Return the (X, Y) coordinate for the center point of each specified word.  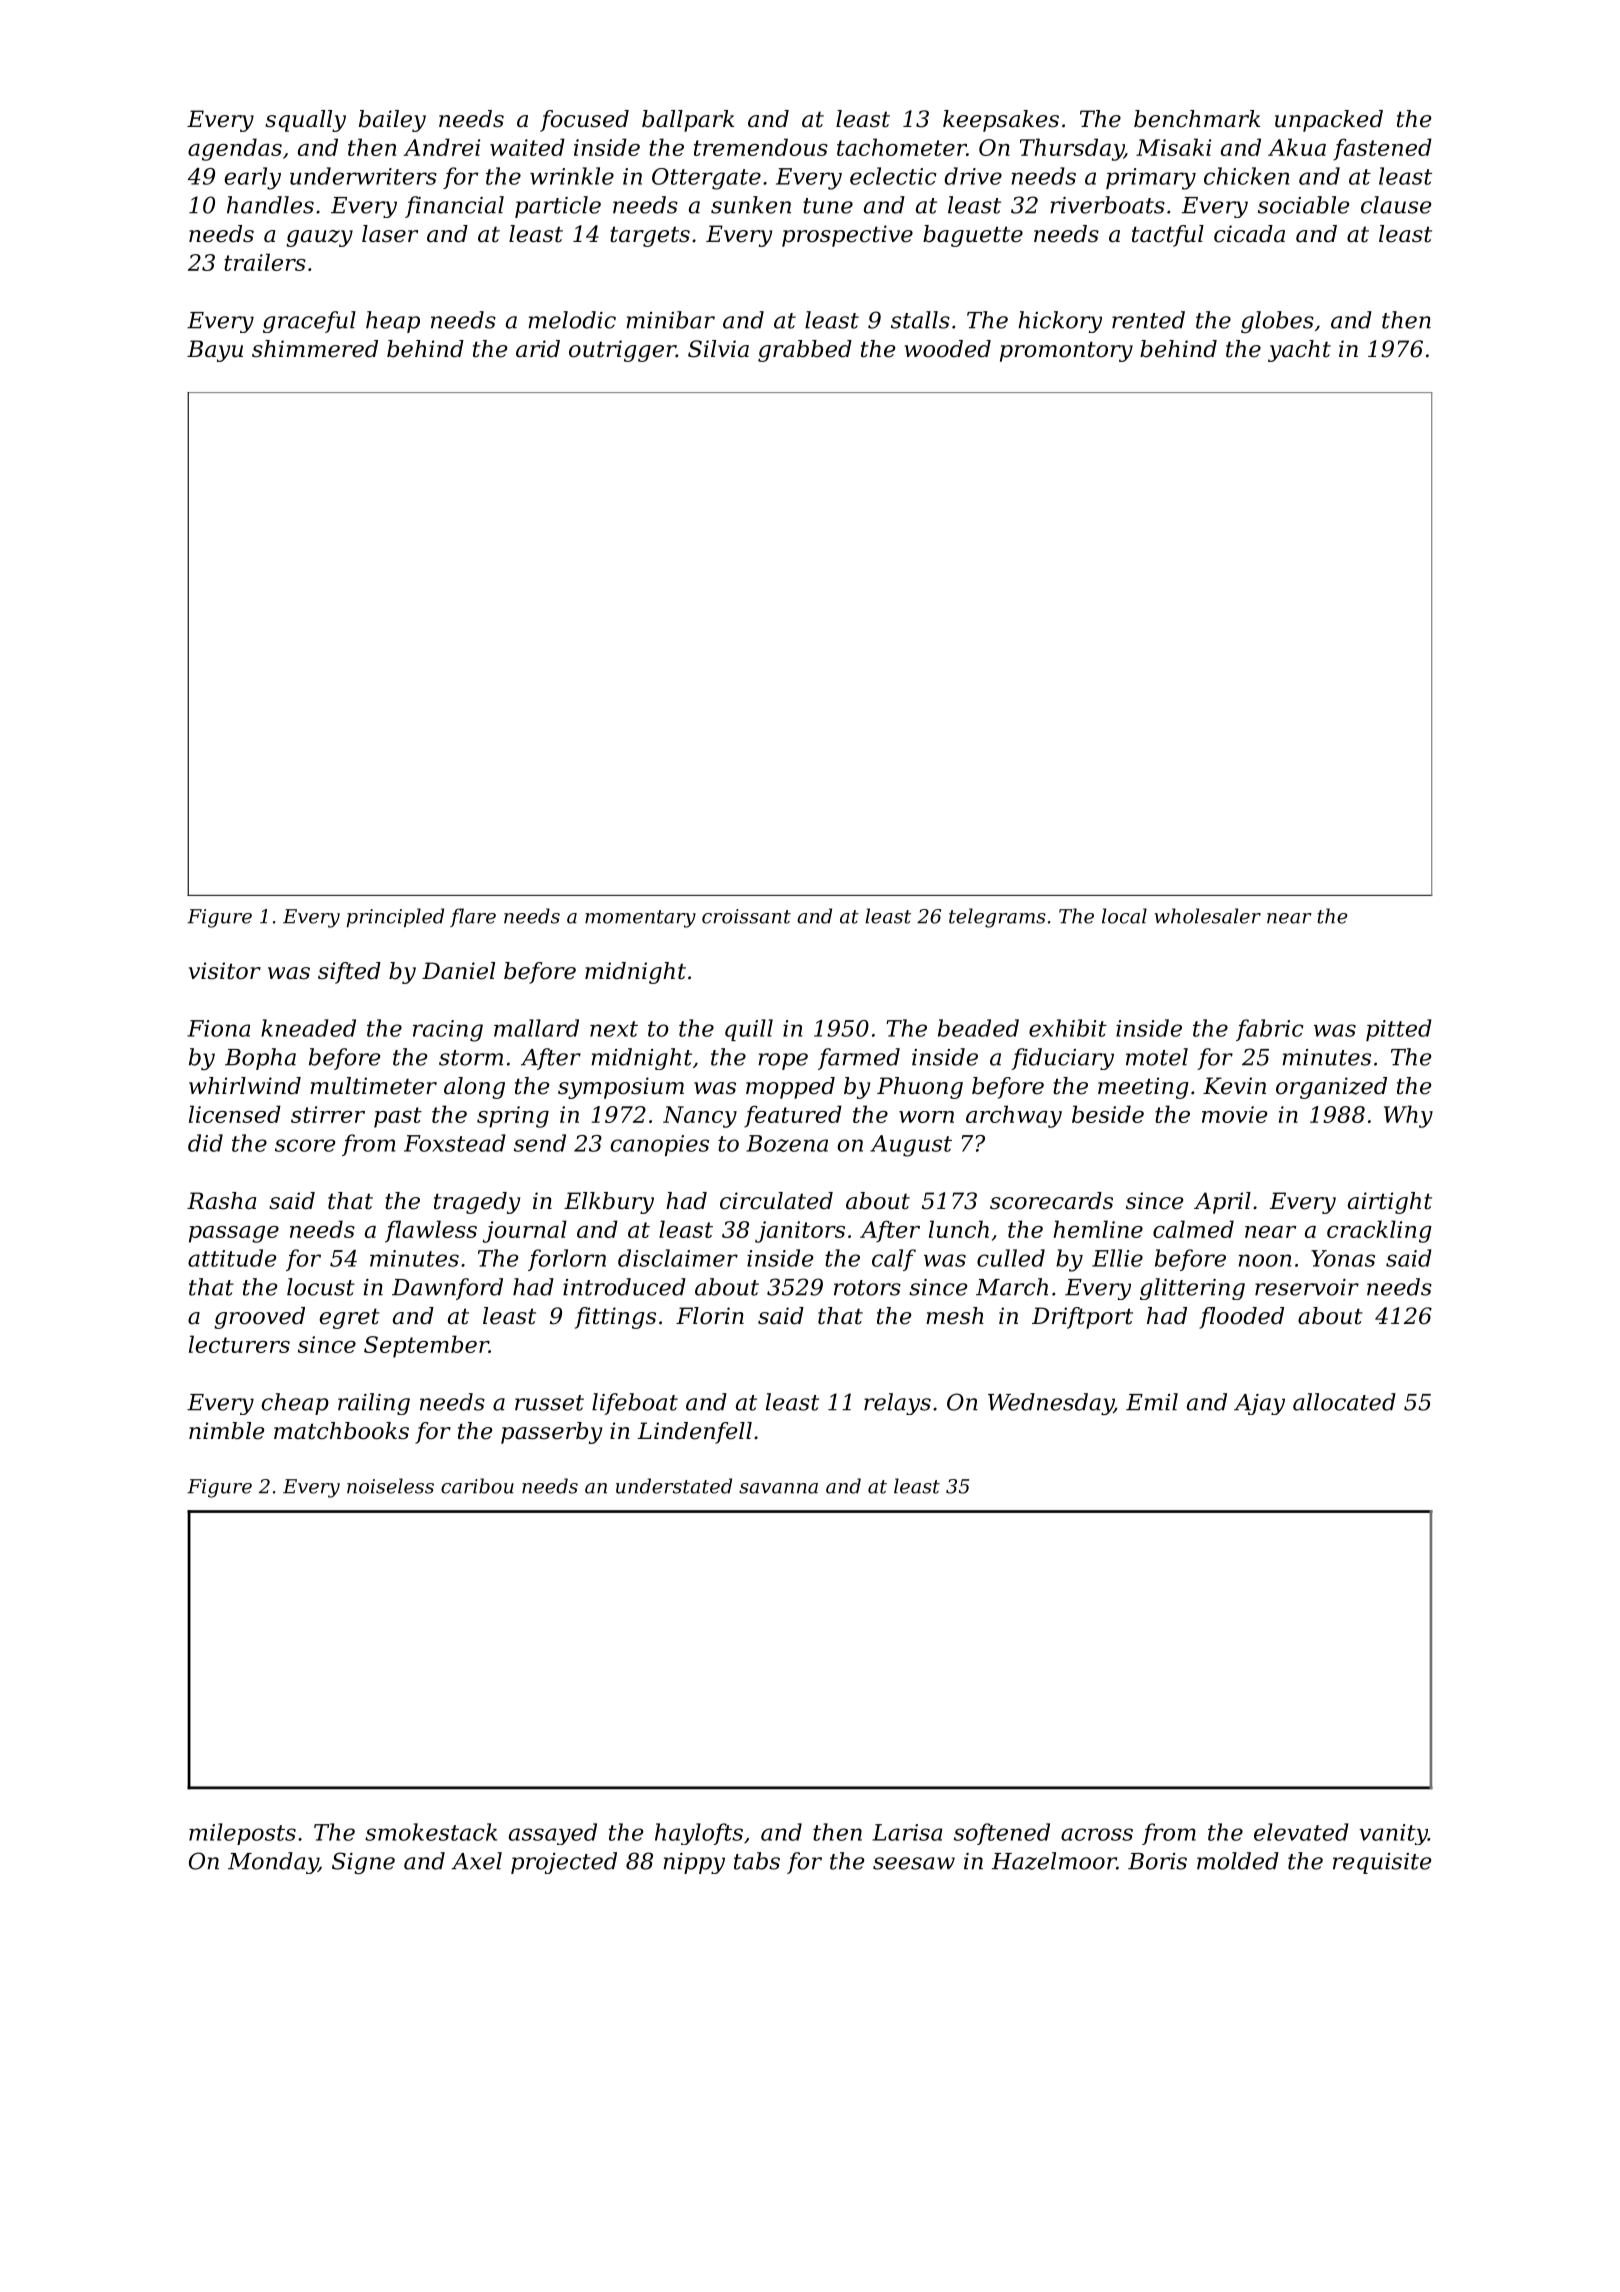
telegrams (997, 918)
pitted (1399, 1030)
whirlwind (245, 1086)
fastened (1382, 149)
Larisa (907, 1832)
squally (305, 121)
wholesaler (1208, 916)
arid (538, 349)
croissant (746, 916)
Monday (273, 1863)
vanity (1393, 1834)
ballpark (688, 121)
